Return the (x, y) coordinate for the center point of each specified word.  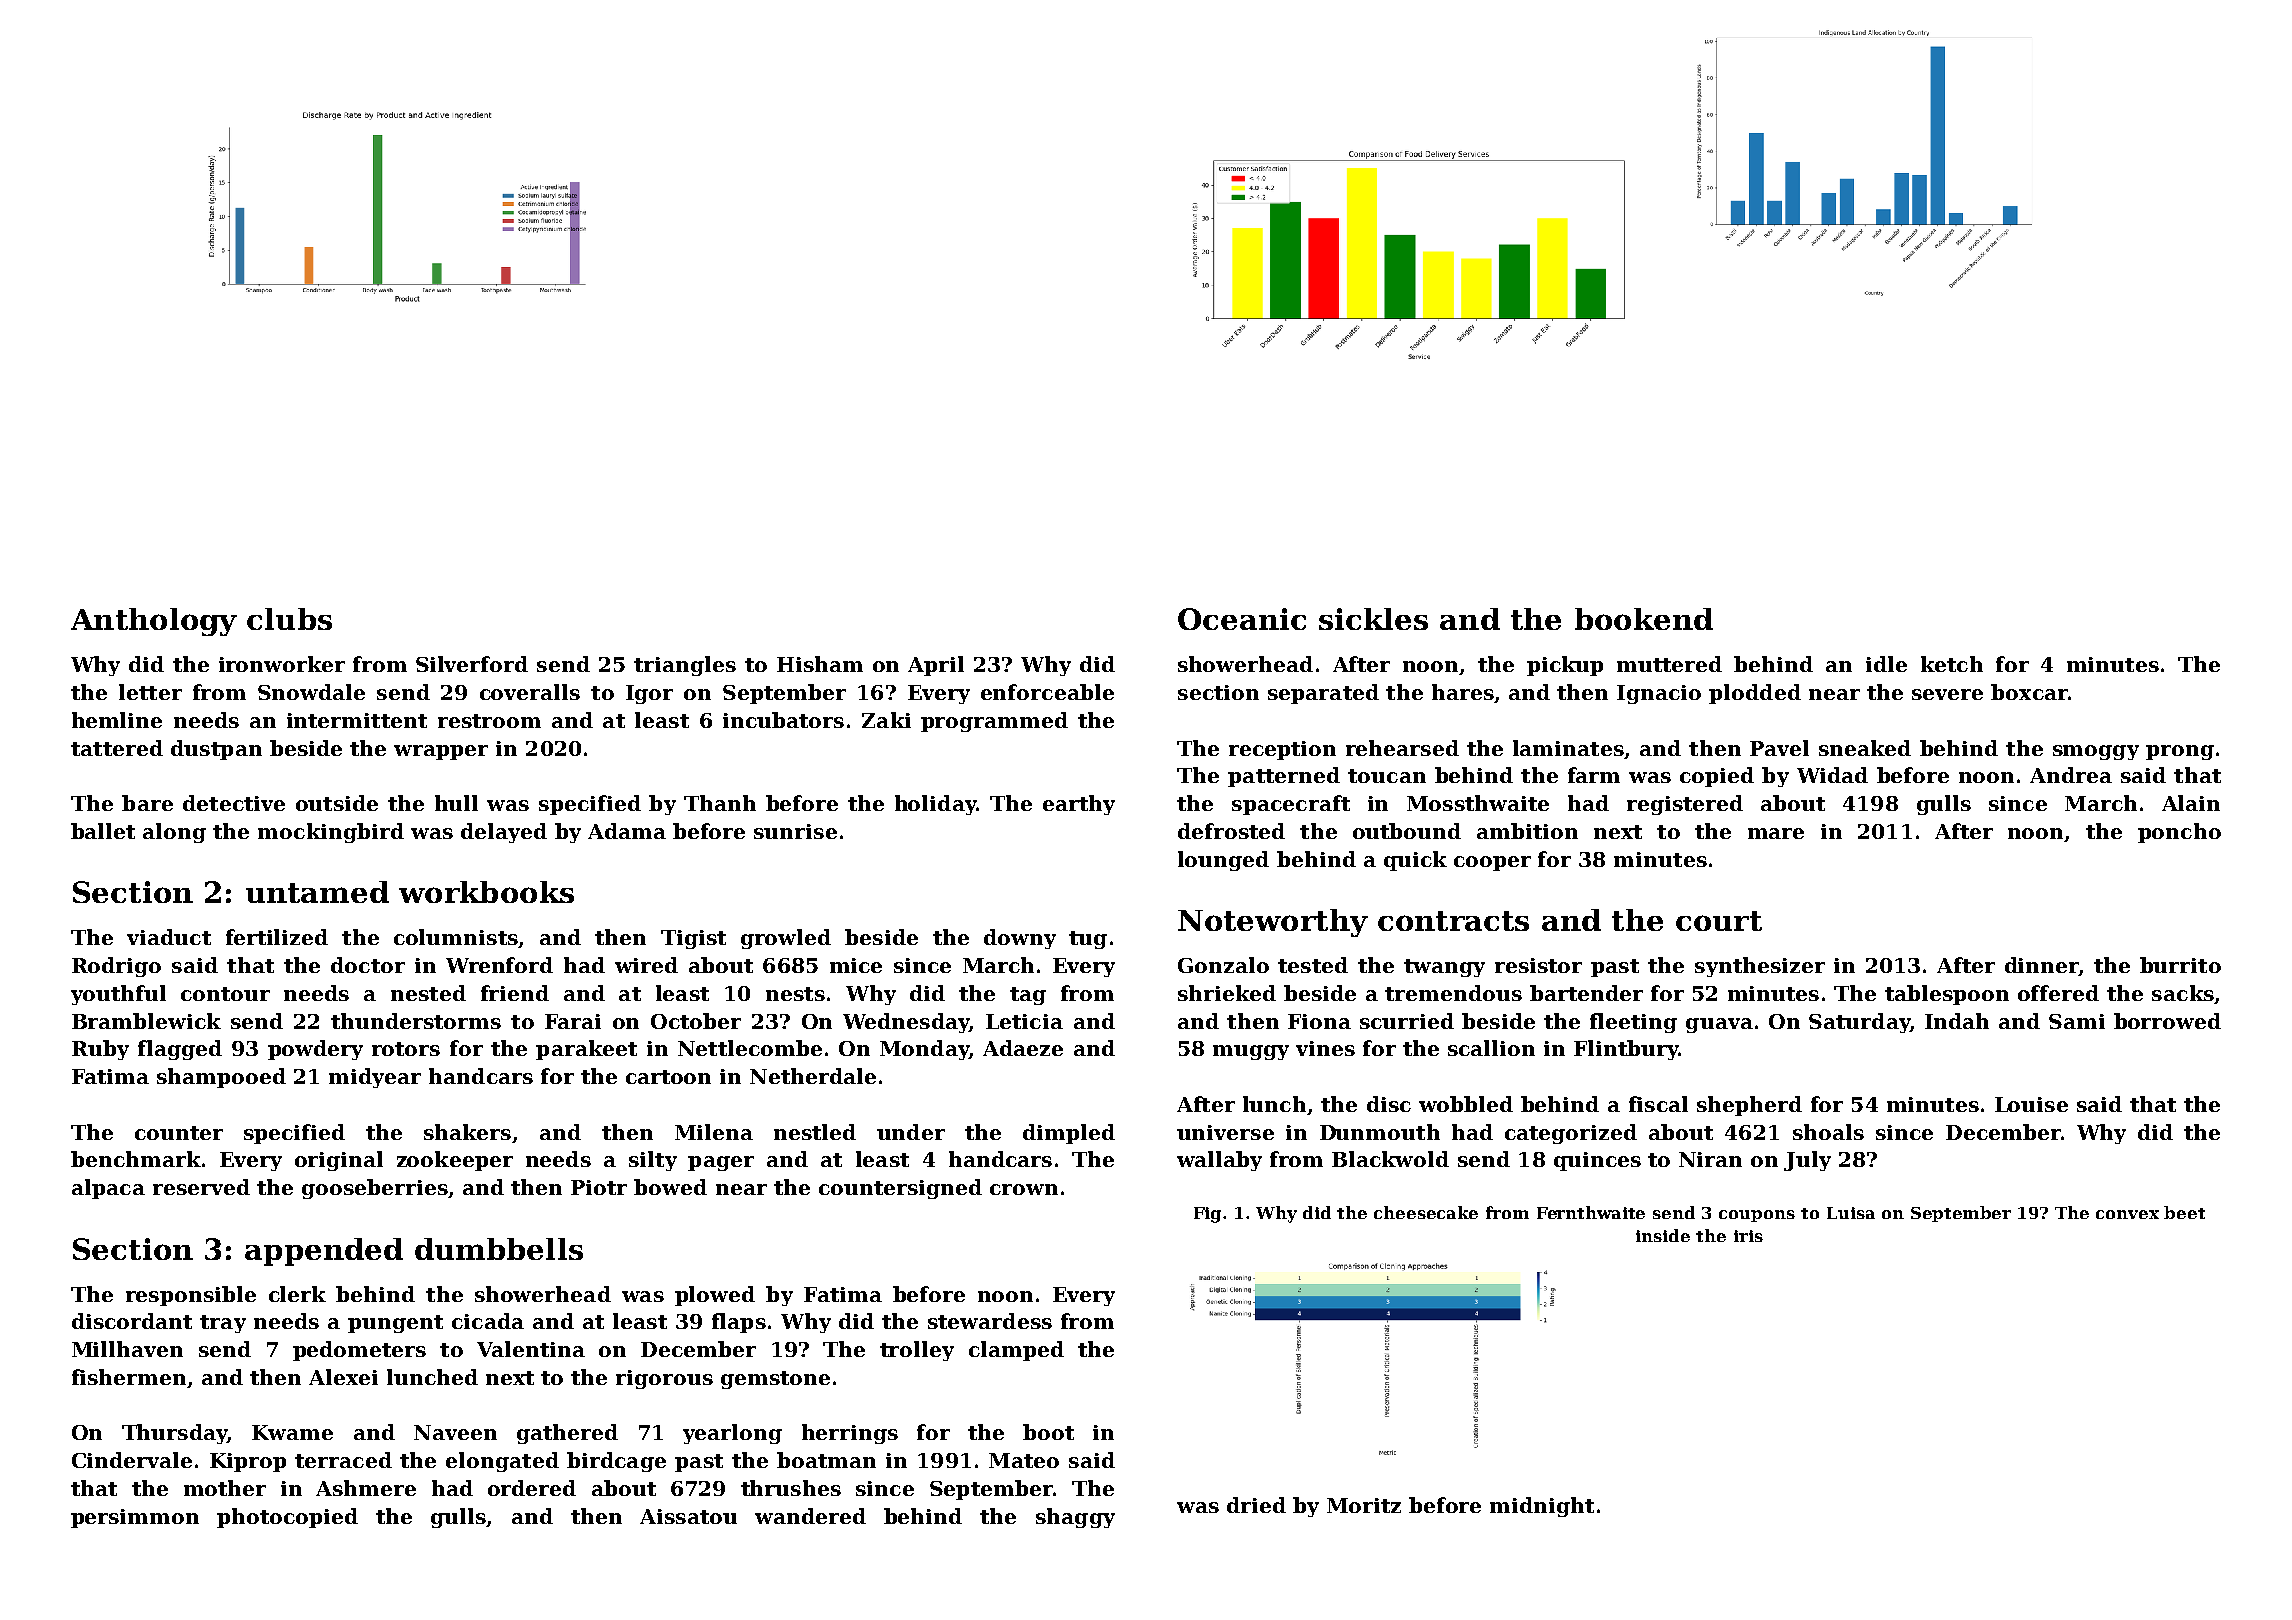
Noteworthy (1273, 923)
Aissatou (688, 1516)
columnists (456, 937)
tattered (117, 748)
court (1719, 921)
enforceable (1047, 692)
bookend (1644, 619)
